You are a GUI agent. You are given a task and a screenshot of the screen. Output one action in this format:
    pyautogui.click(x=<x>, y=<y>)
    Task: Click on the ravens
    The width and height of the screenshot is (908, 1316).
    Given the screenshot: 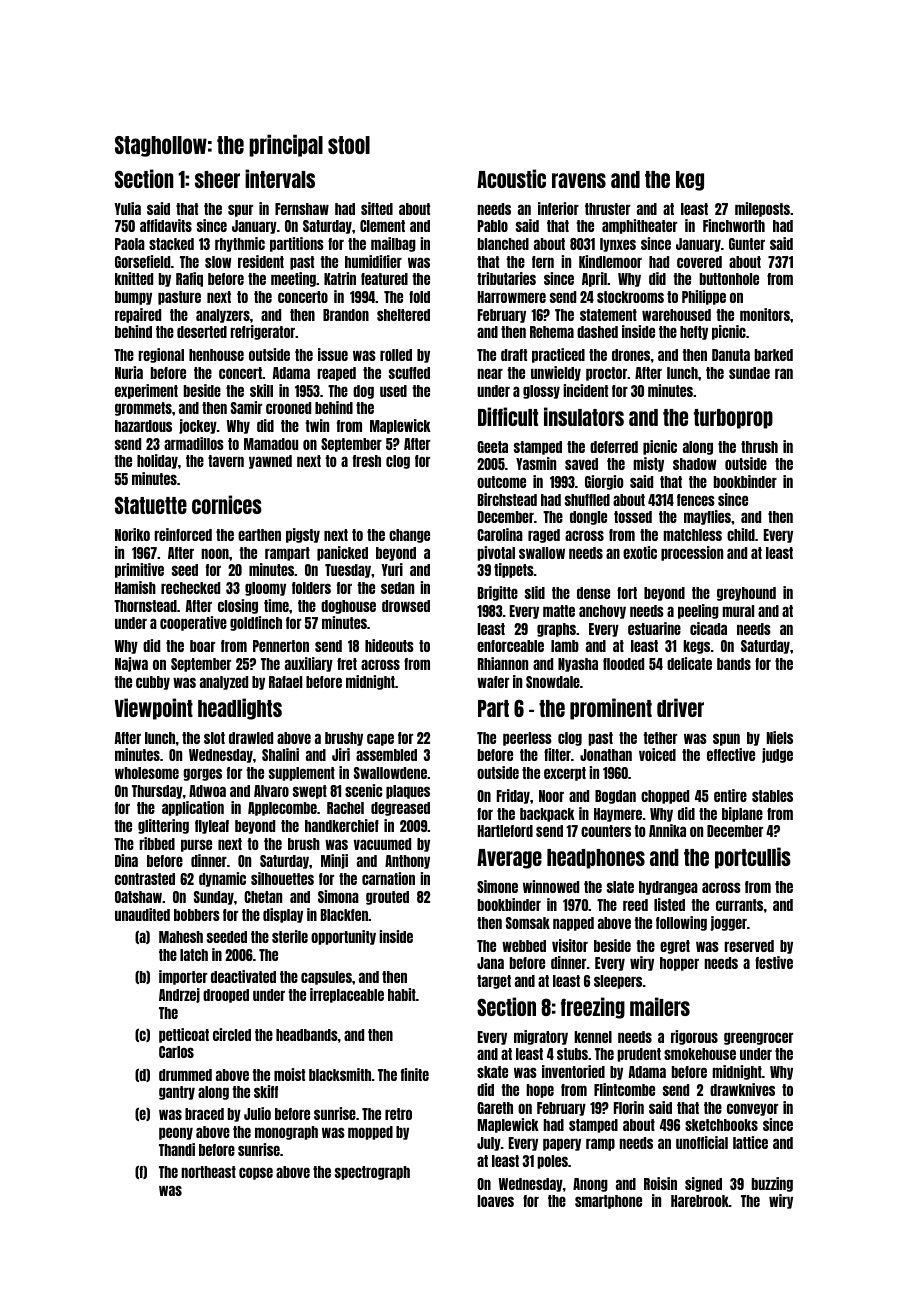 What is the action you would take?
    pyautogui.click(x=579, y=180)
